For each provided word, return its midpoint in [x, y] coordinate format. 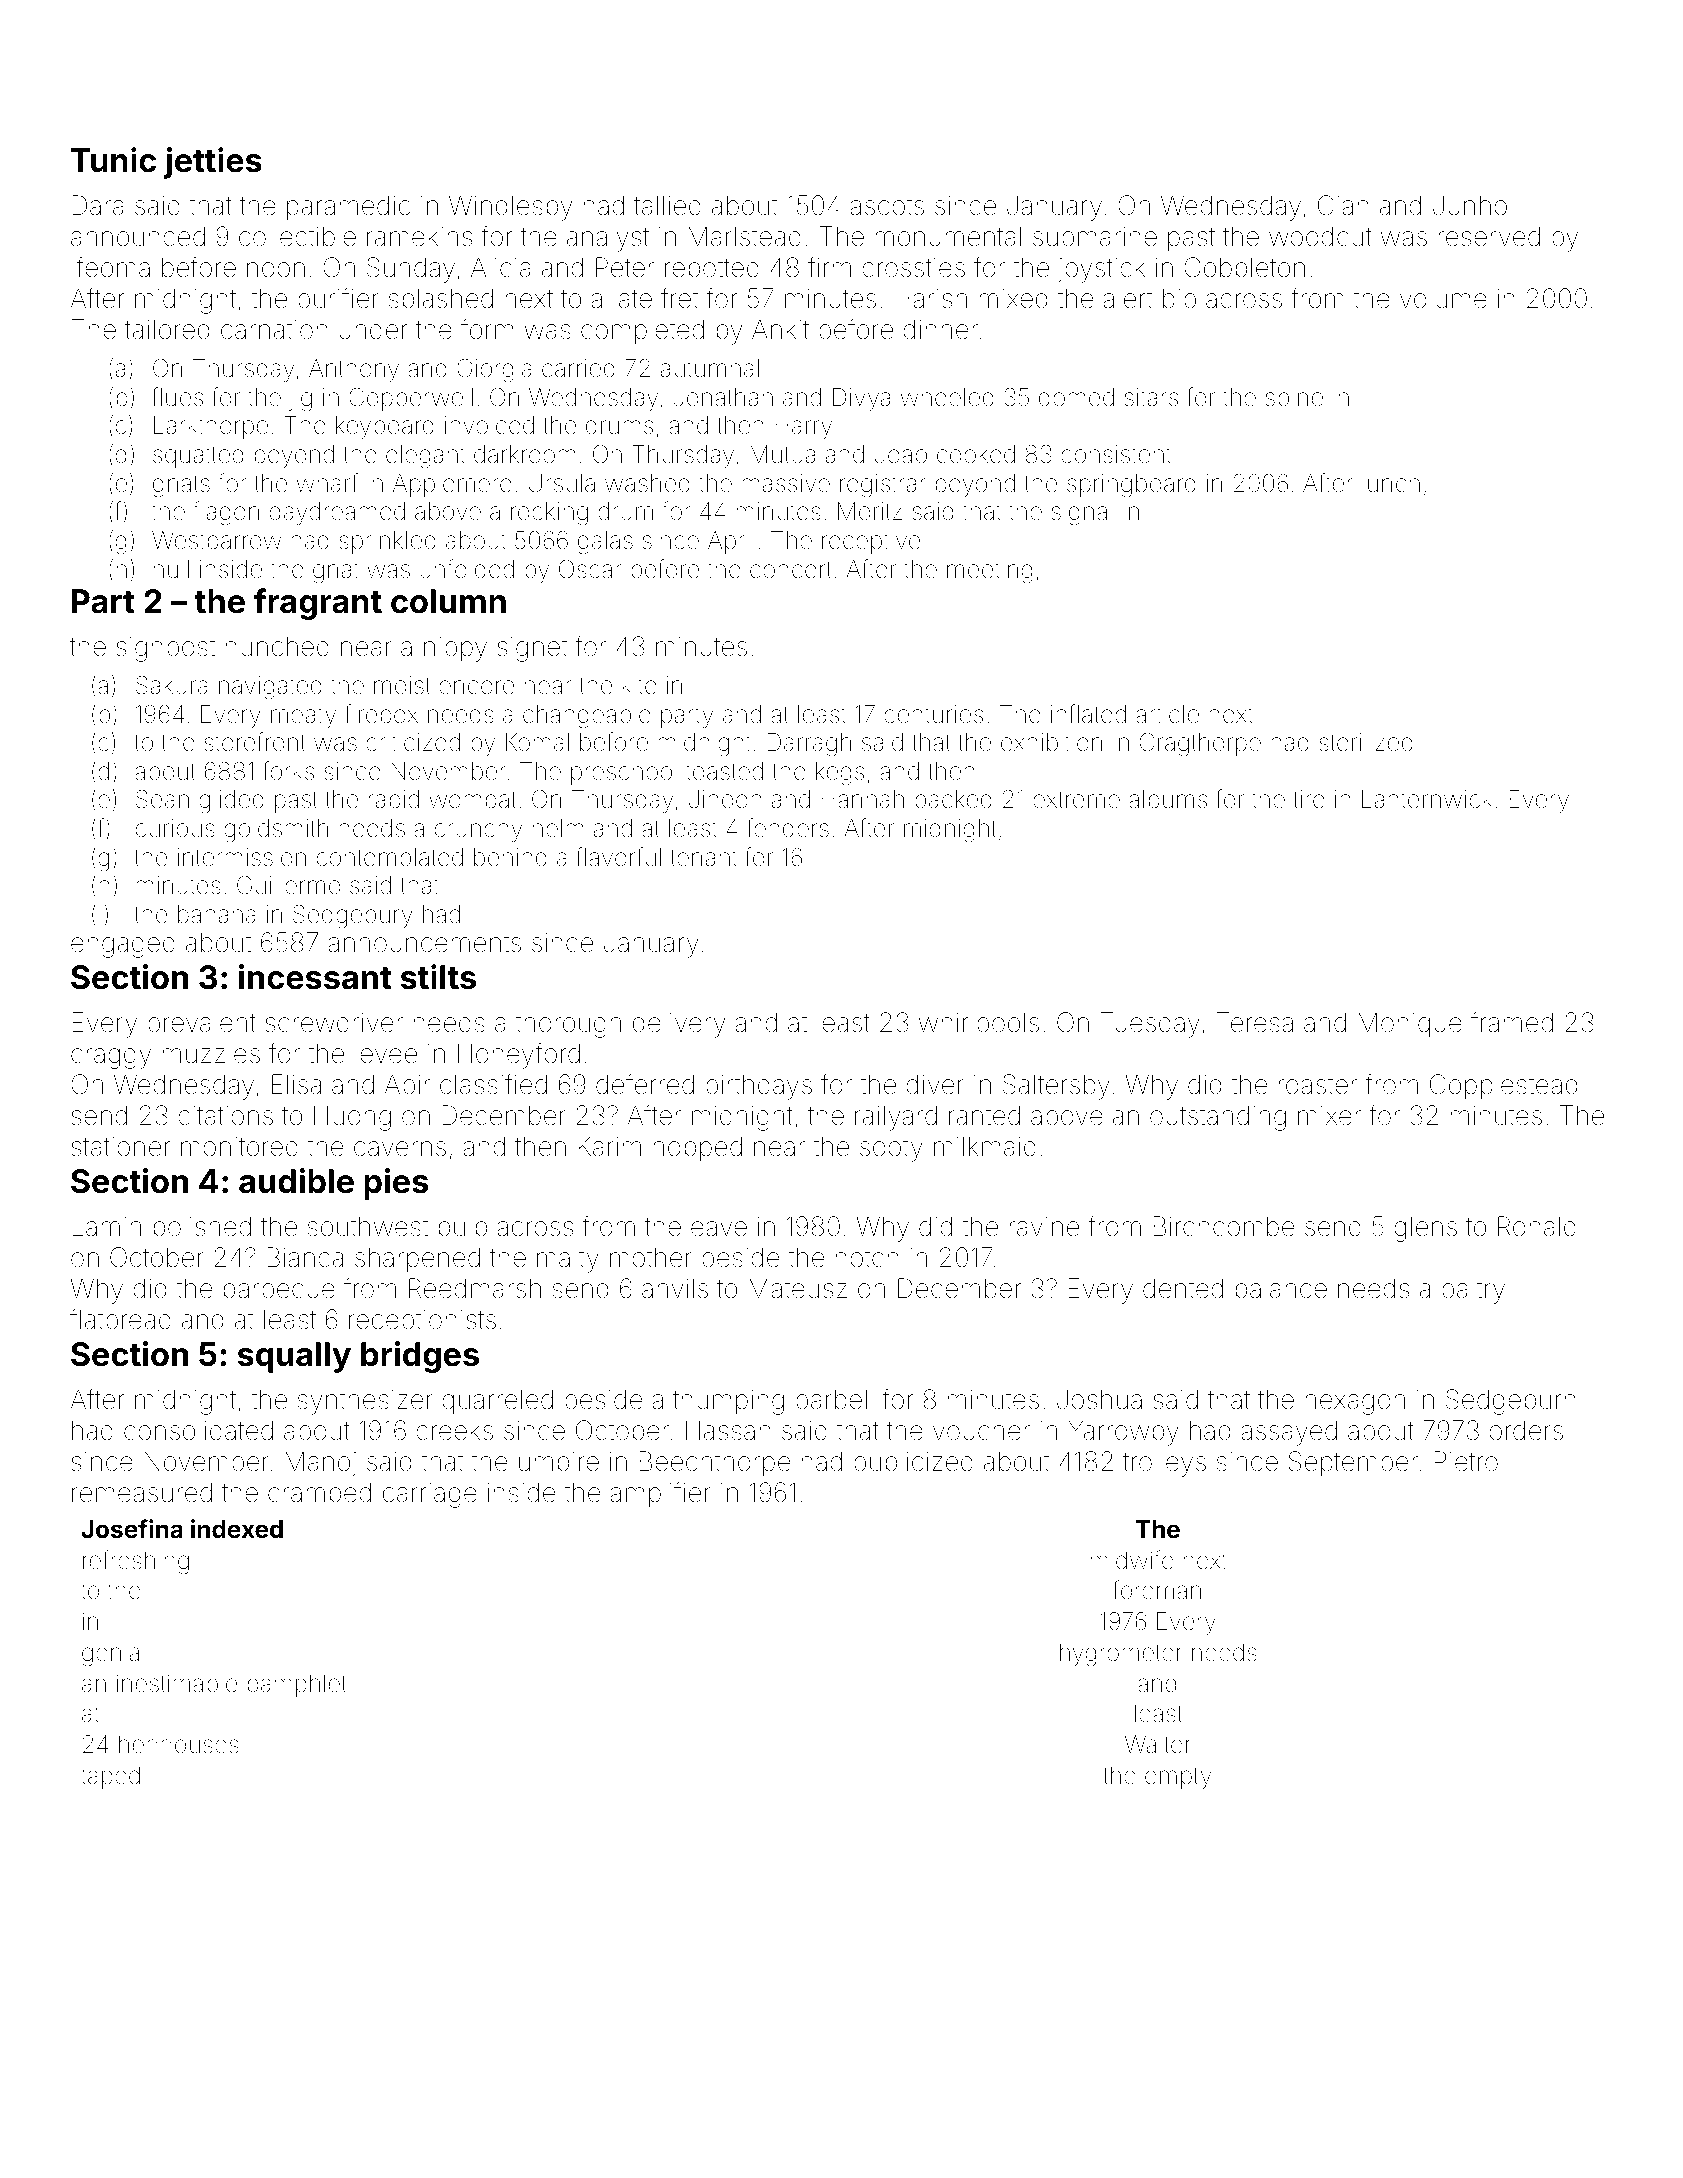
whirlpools [979, 1024]
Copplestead [1503, 1087]
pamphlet [297, 1685]
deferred [645, 1084]
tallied [667, 205]
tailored [167, 329]
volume [1443, 299]
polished [202, 1228]
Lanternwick [1427, 799]
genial [113, 1655]
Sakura [172, 685]
